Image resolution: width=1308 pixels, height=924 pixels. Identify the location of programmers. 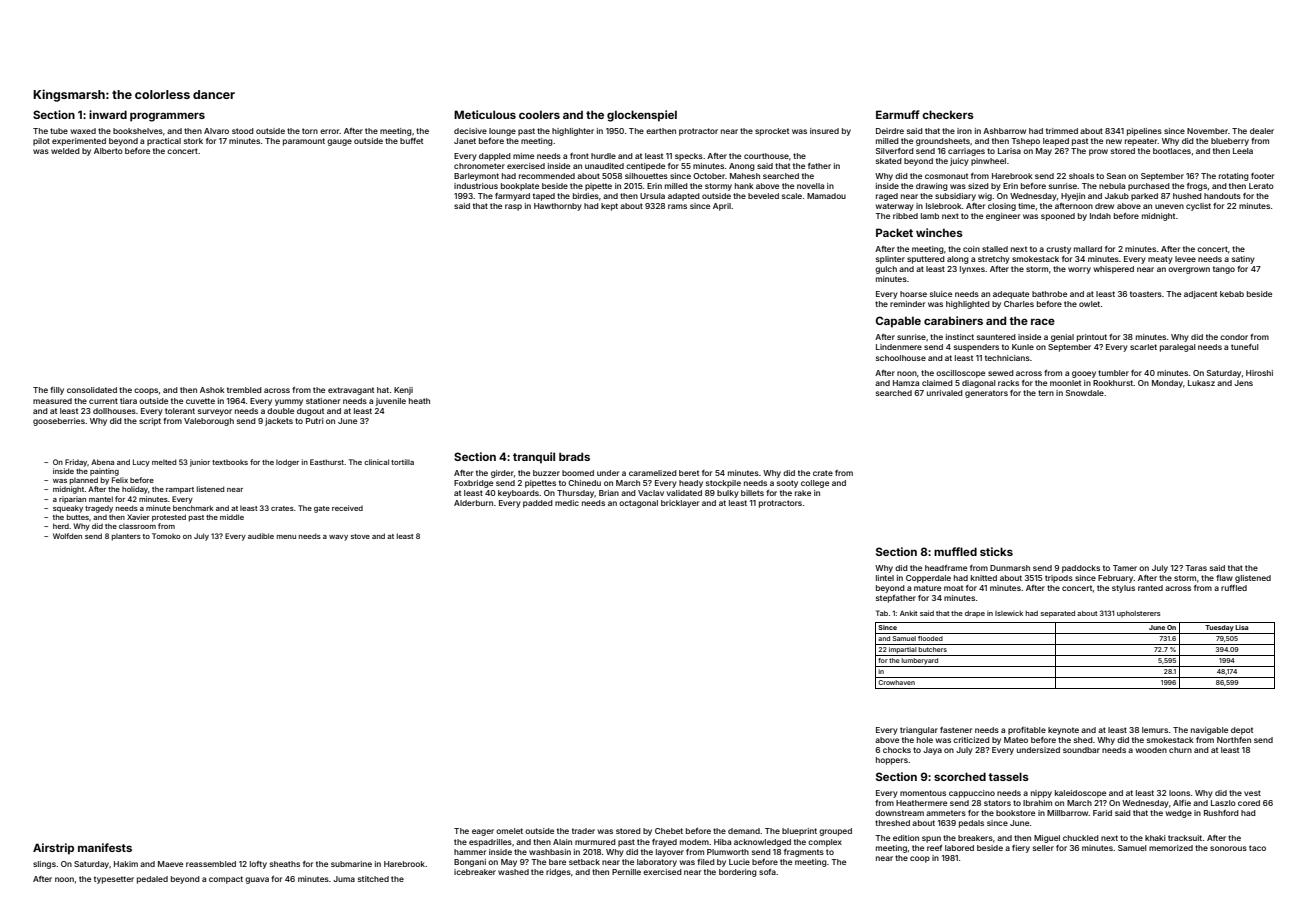
(167, 117).
